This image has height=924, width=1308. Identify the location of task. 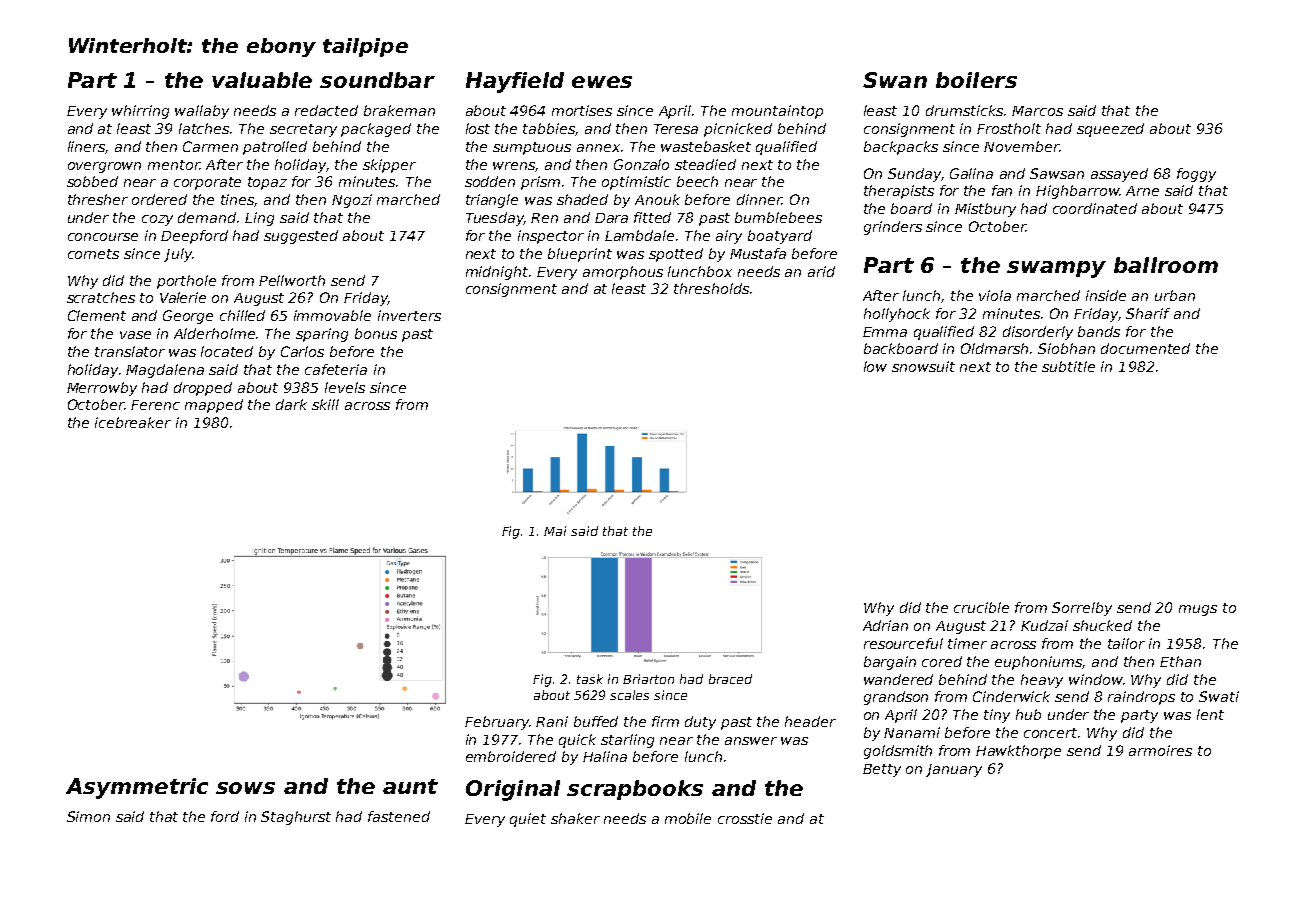
(590, 679).
